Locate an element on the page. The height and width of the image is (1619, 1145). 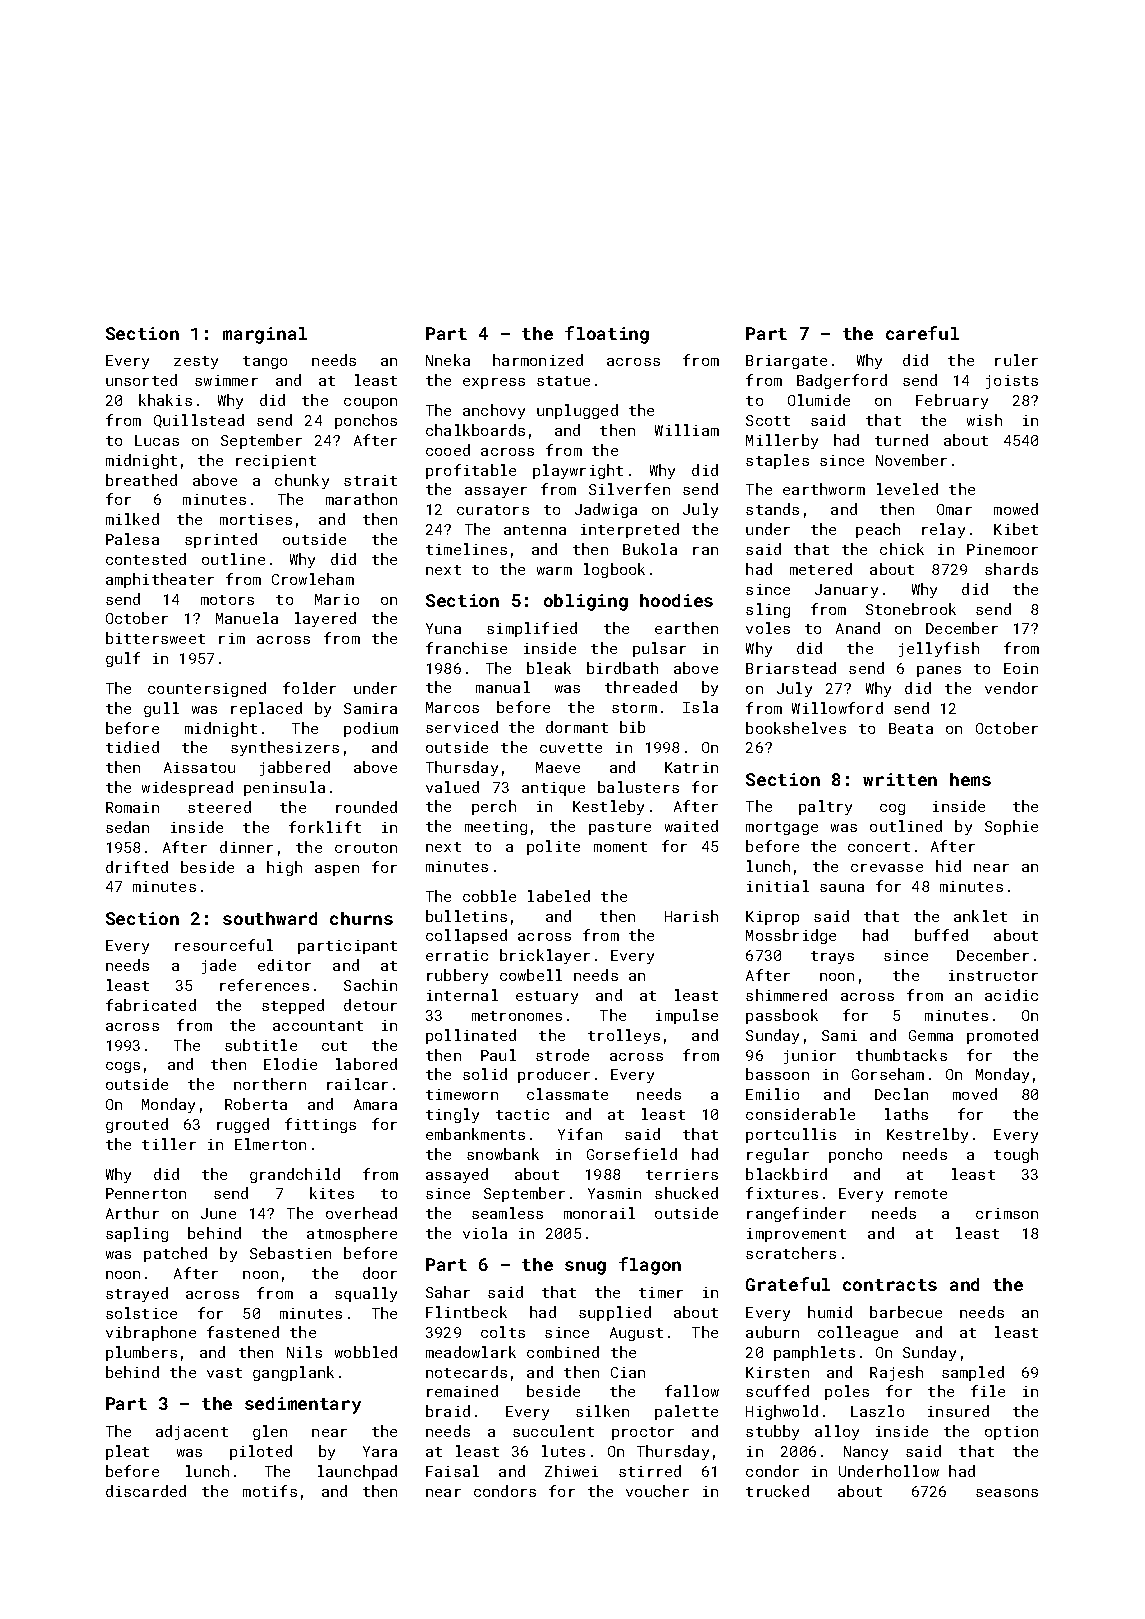
floating is located at coordinates (607, 335).
